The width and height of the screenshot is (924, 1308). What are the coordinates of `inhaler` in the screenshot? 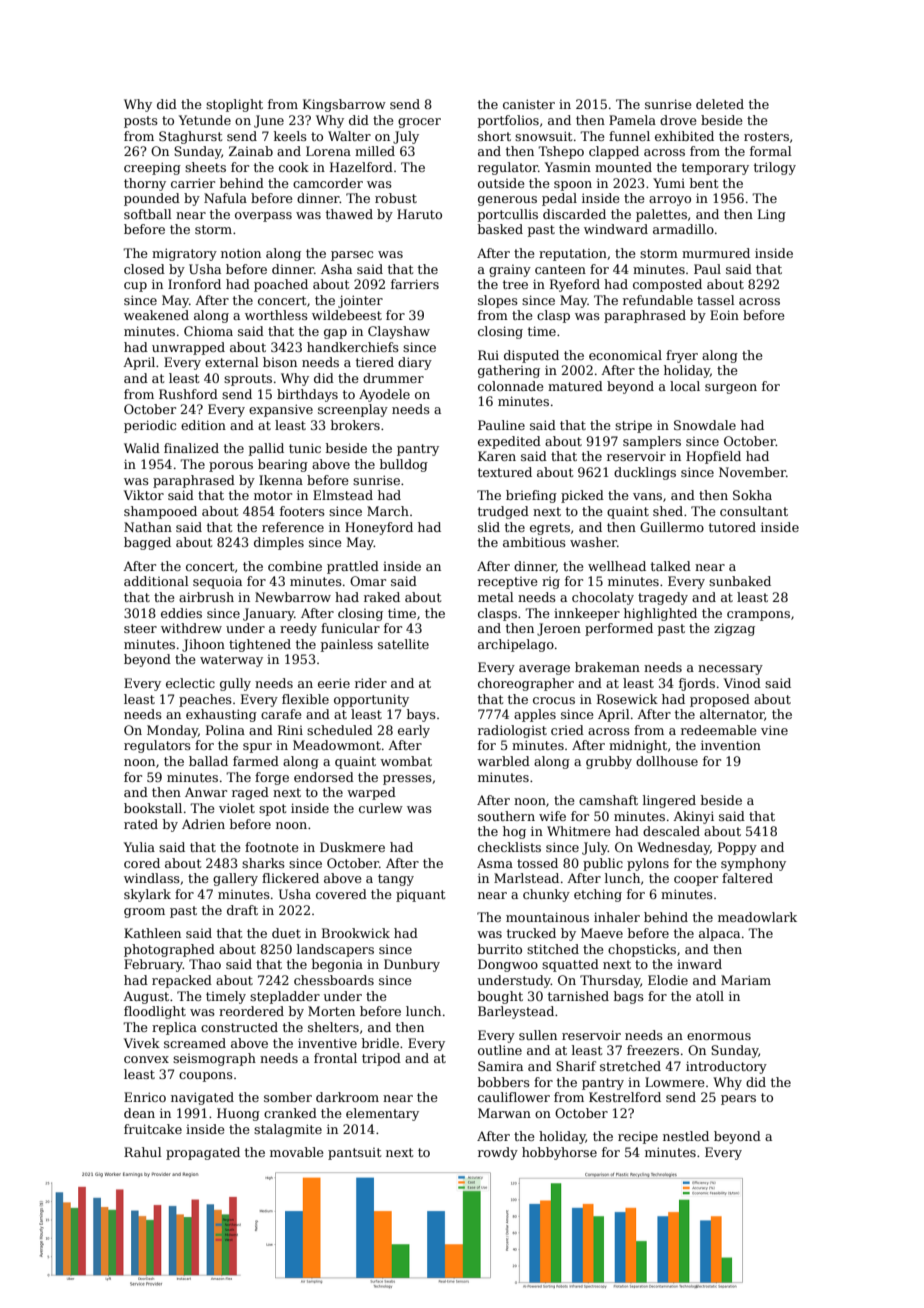 It's located at (617, 917).
